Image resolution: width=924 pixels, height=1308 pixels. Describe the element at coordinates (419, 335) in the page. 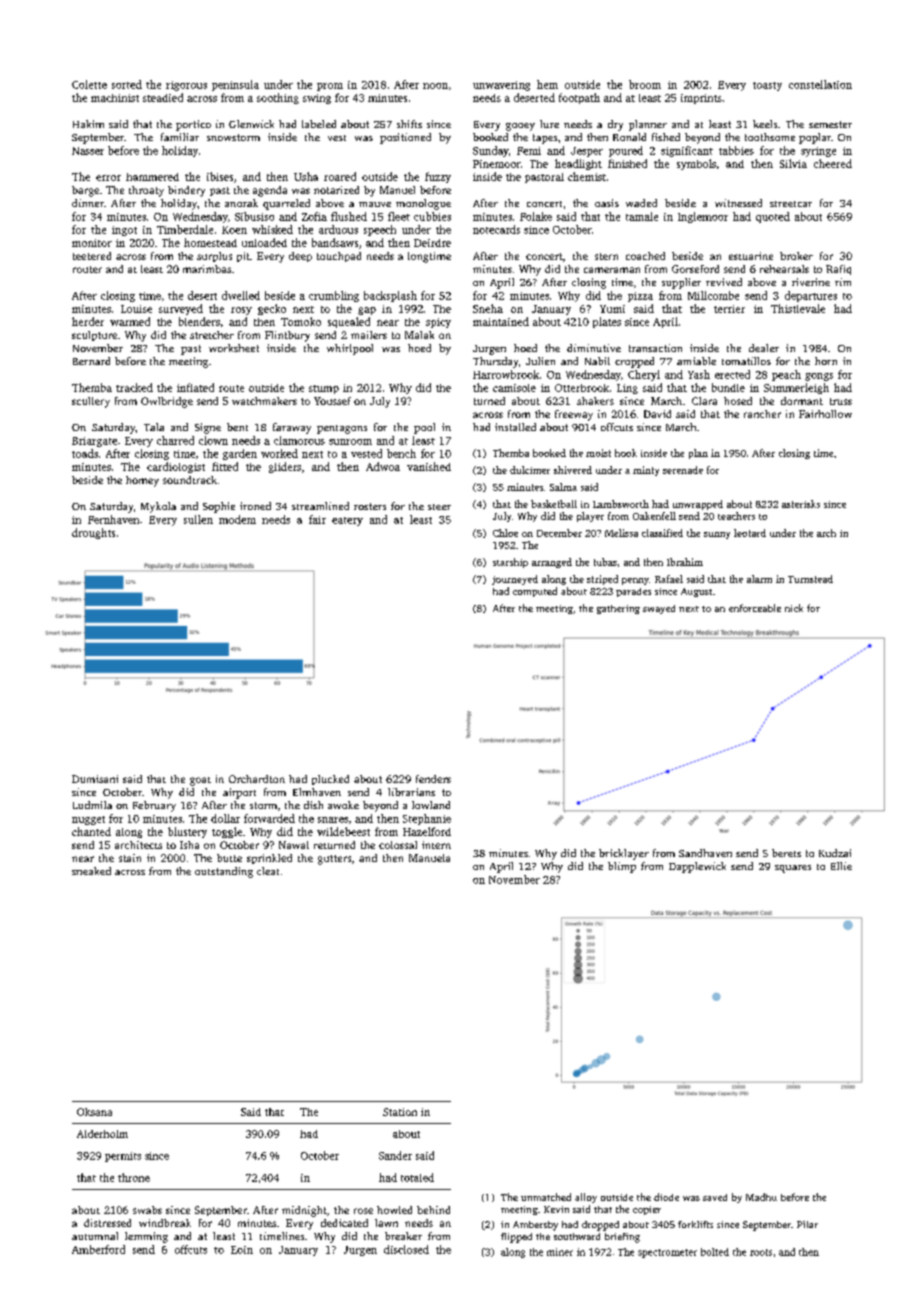

I see `Malak` at that location.
